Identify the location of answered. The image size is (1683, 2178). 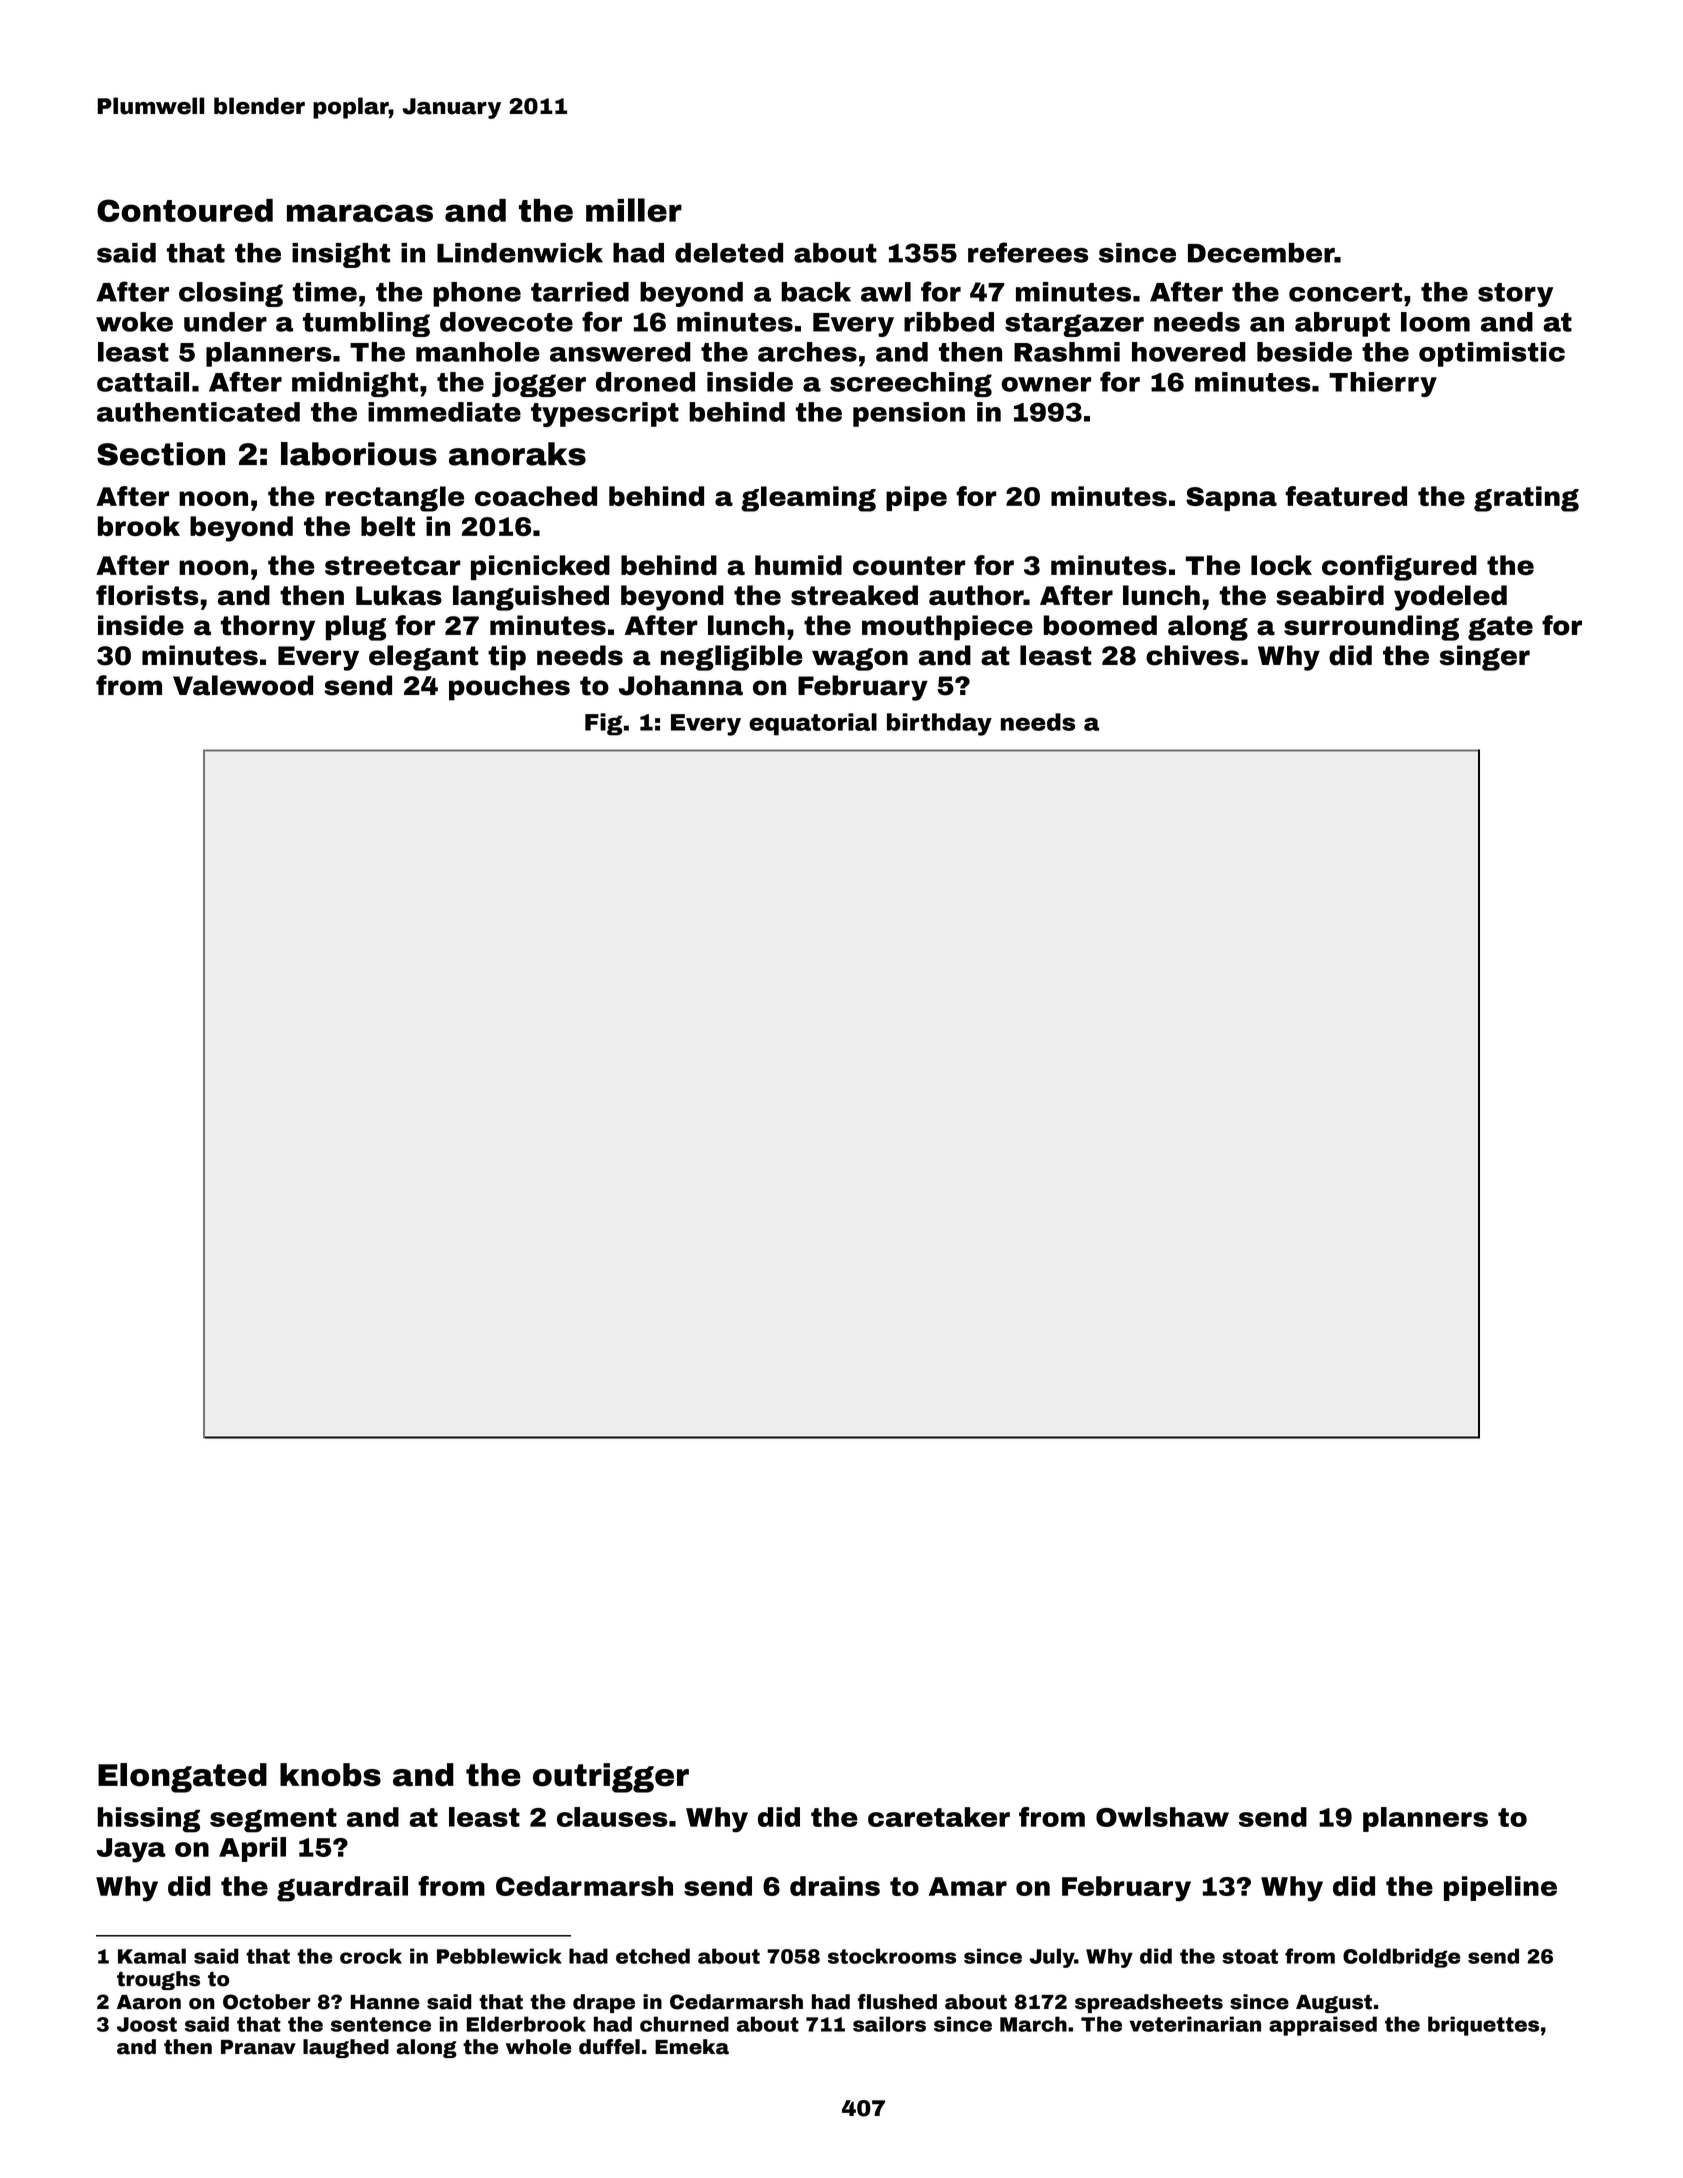
(620, 352).
